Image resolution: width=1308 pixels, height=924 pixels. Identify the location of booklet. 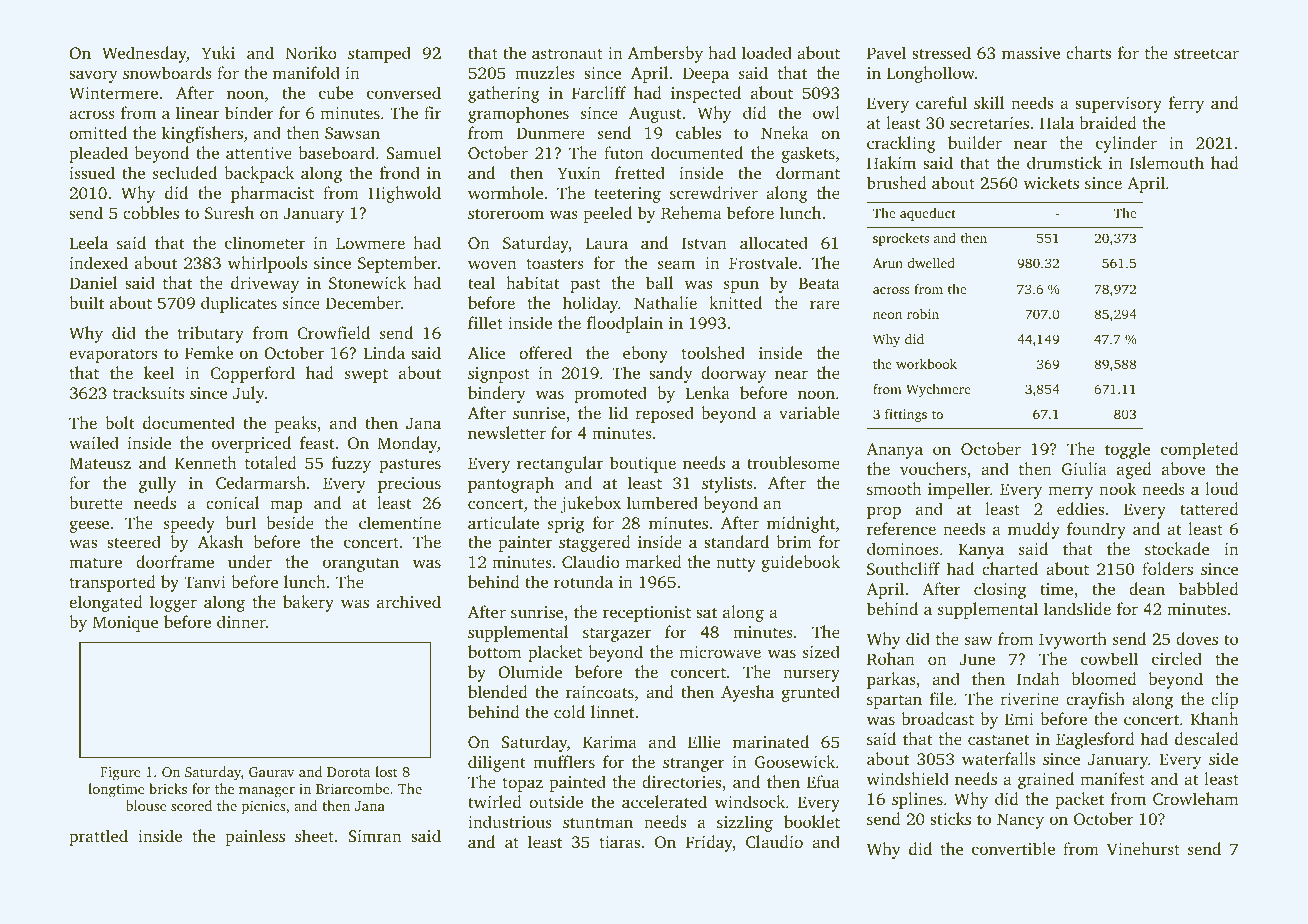
(812, 821).
